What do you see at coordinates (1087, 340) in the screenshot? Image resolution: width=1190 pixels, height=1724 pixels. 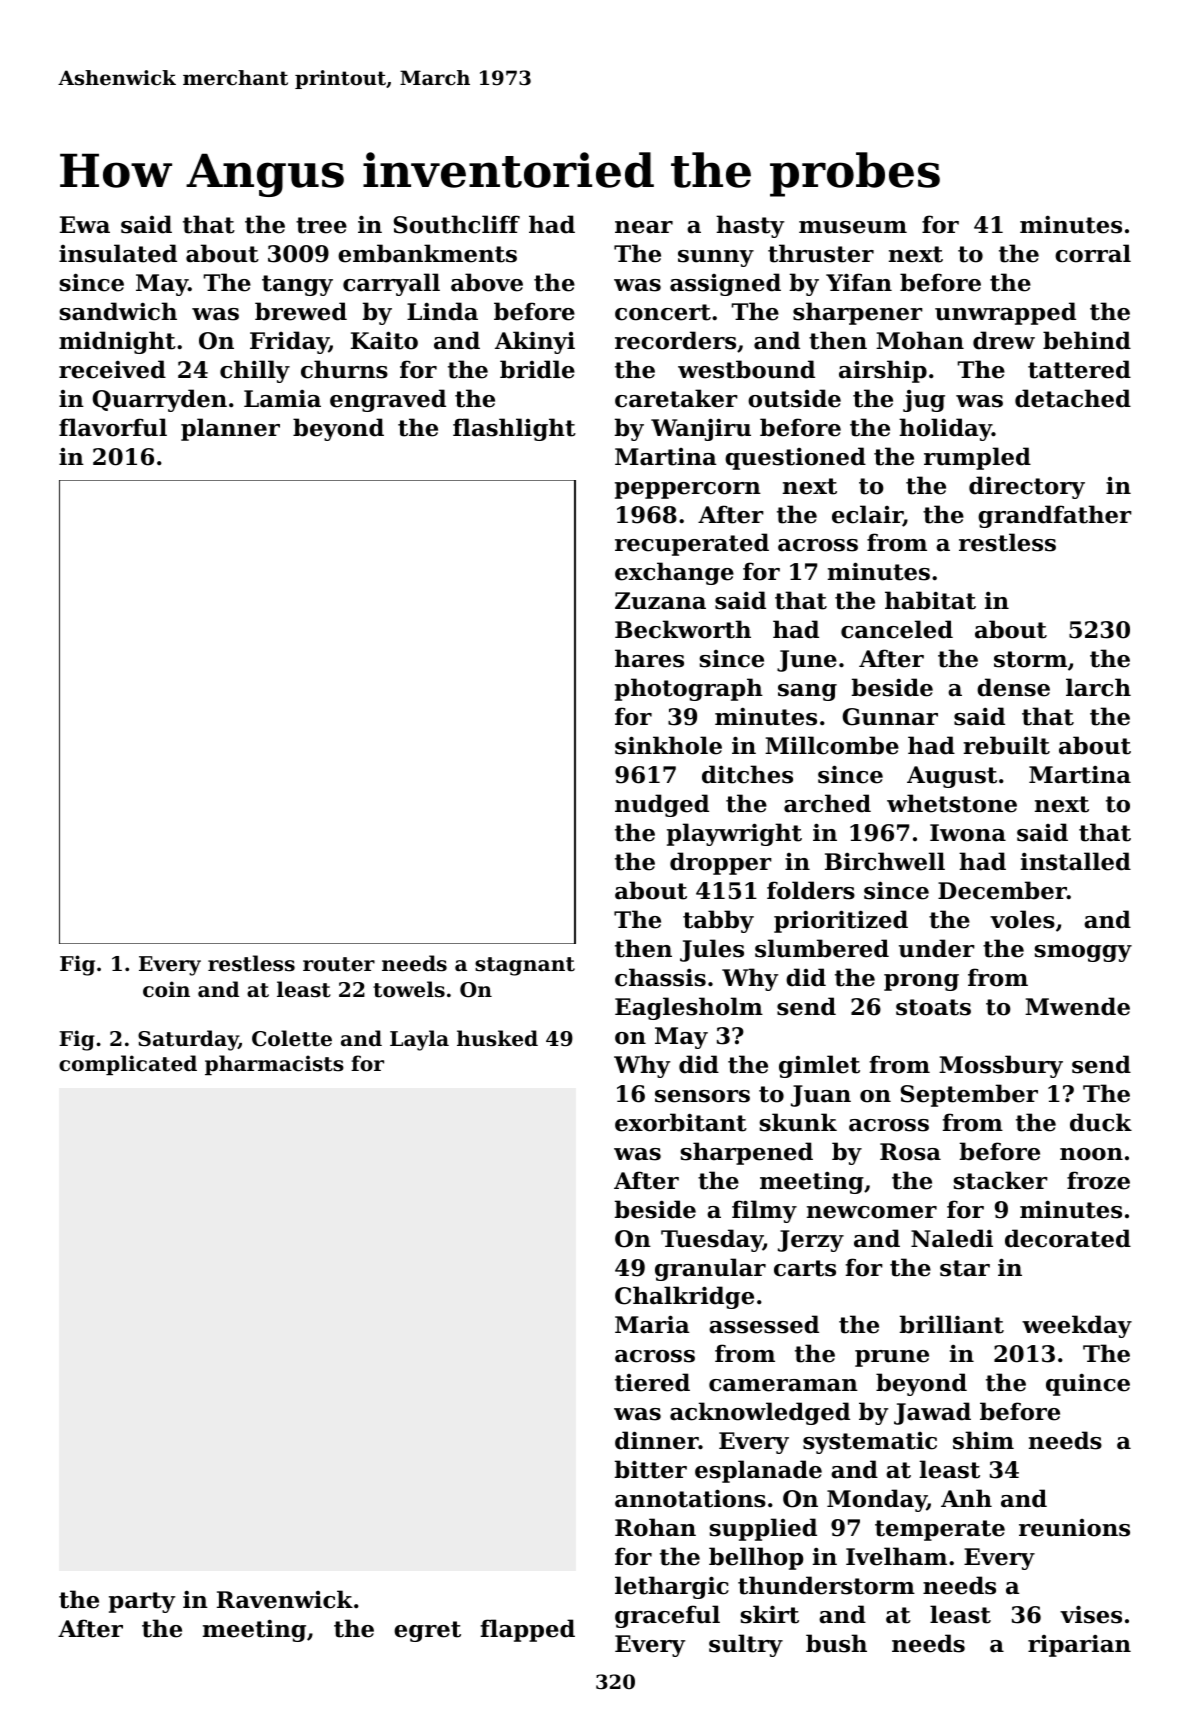 I see `behind` at bounding box center [1087, 340].
